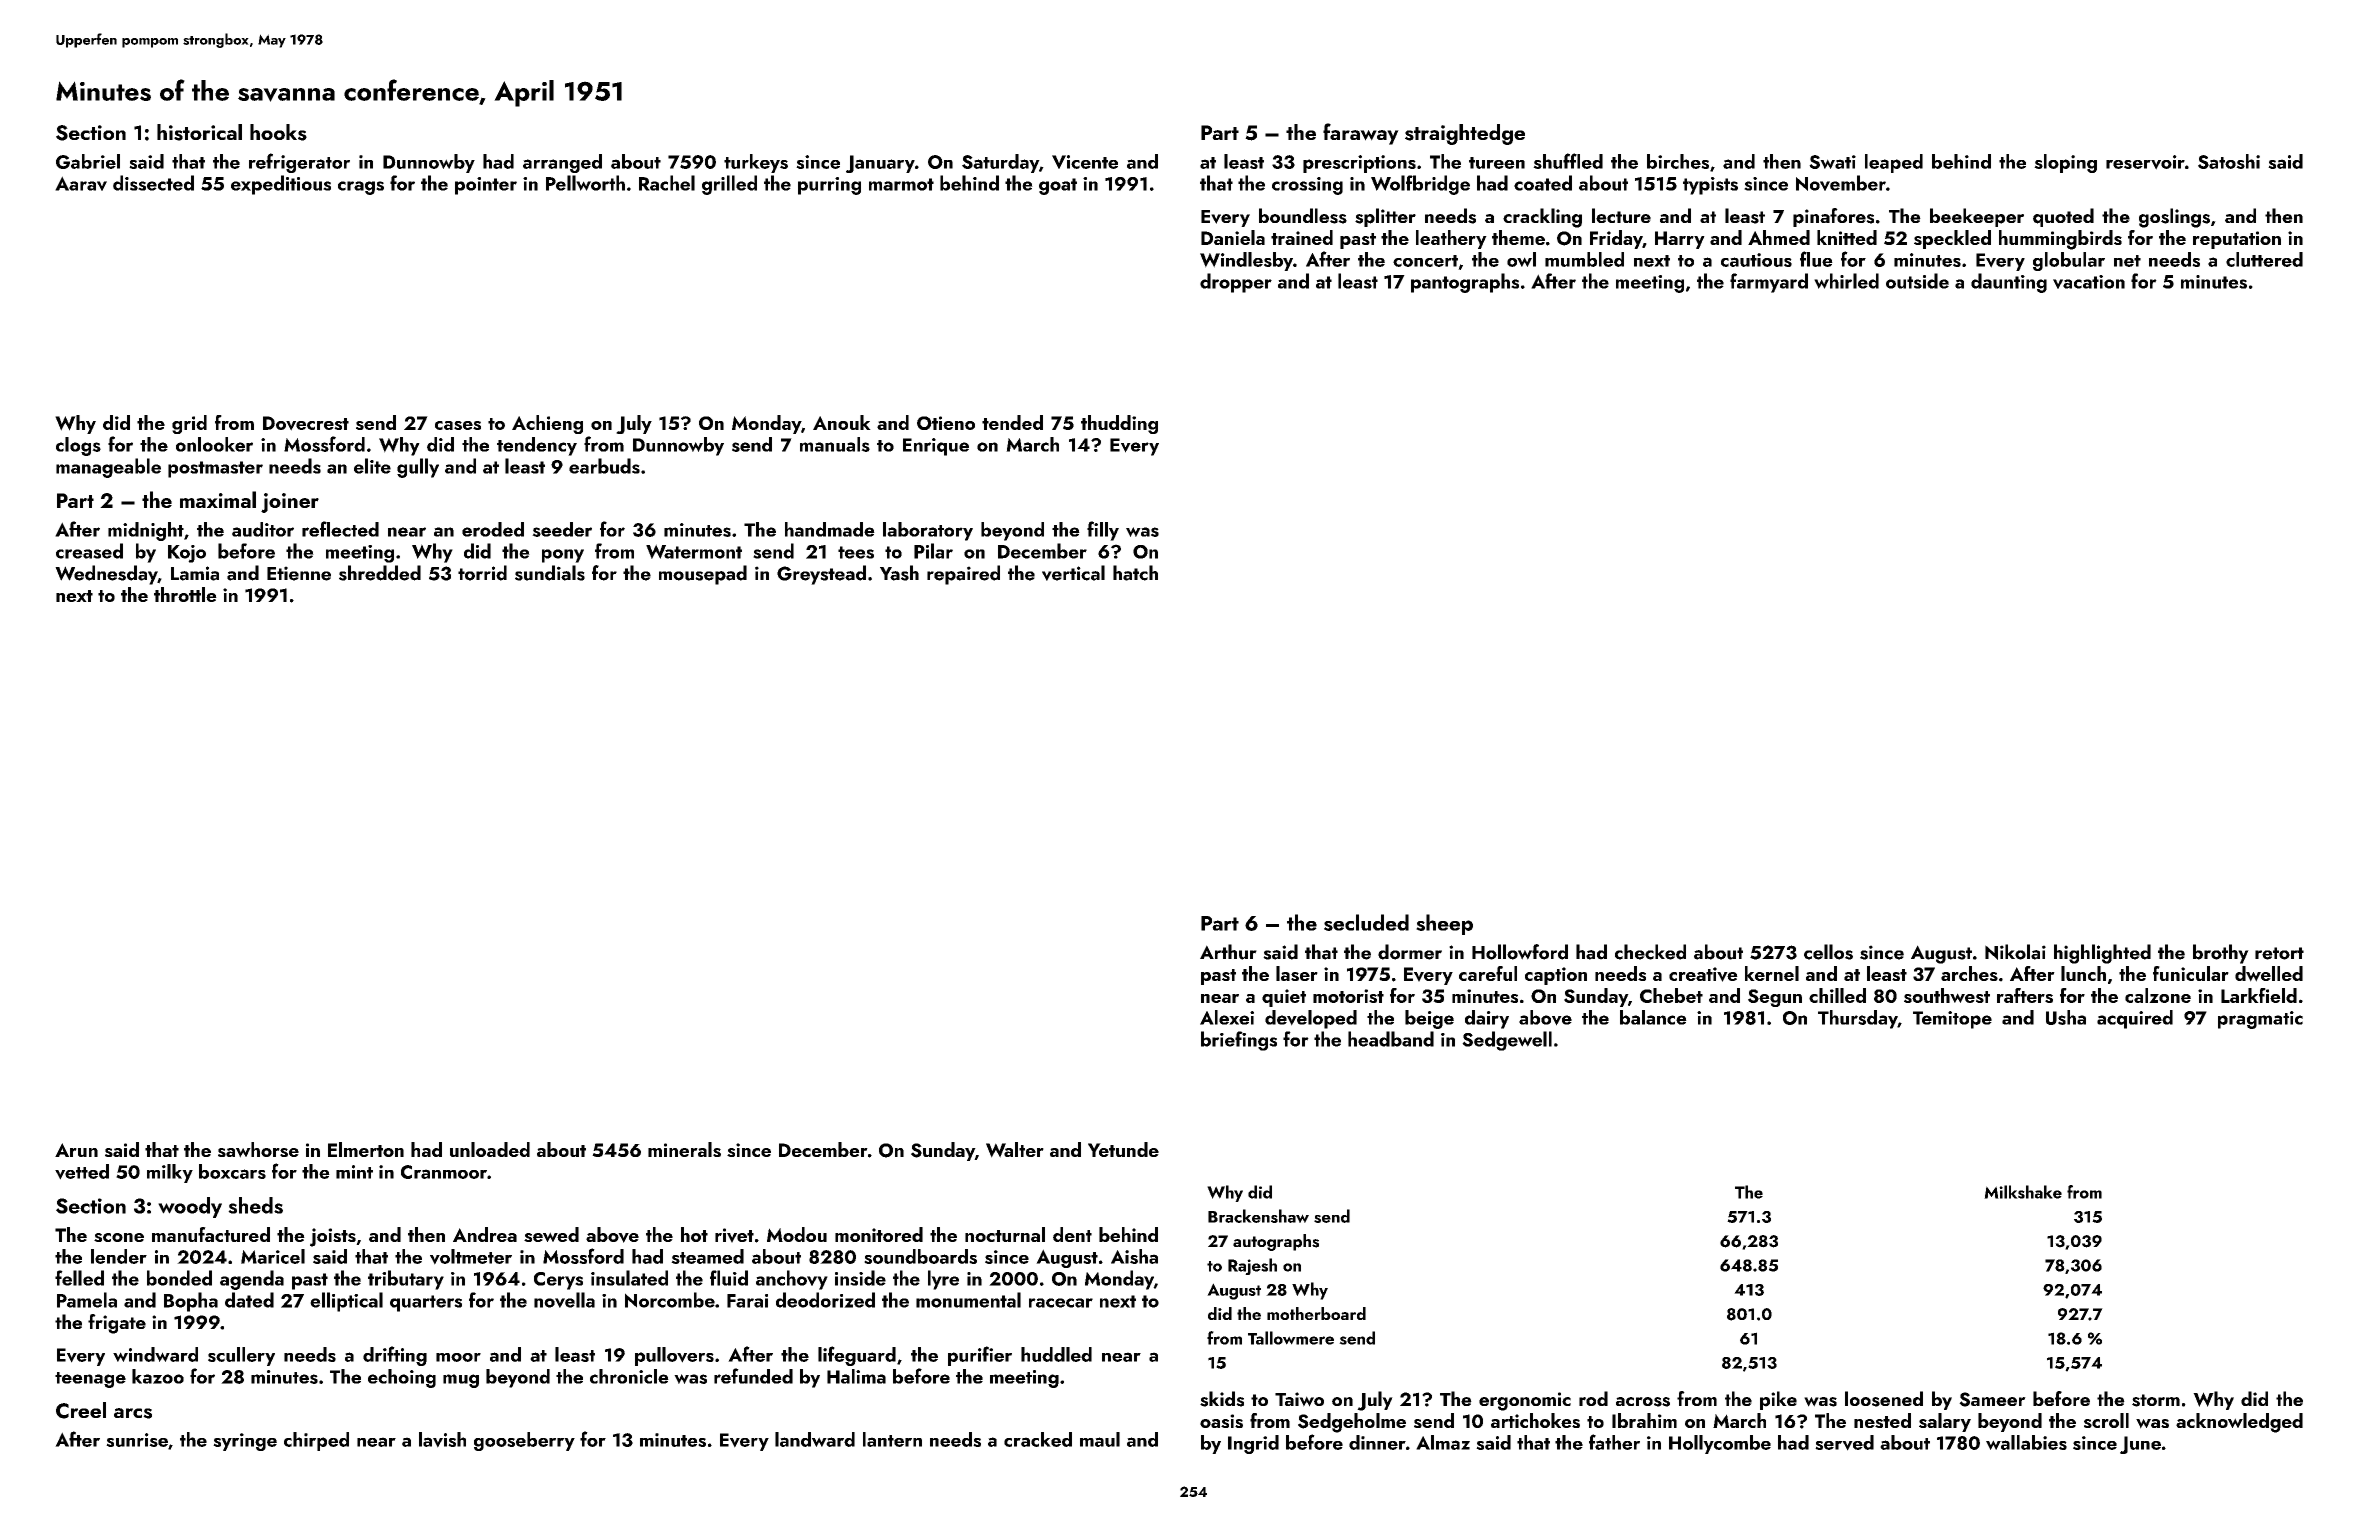 This screenshot has height=1526, width=2359. I want to click on Walter, so click(1015, 1150).
